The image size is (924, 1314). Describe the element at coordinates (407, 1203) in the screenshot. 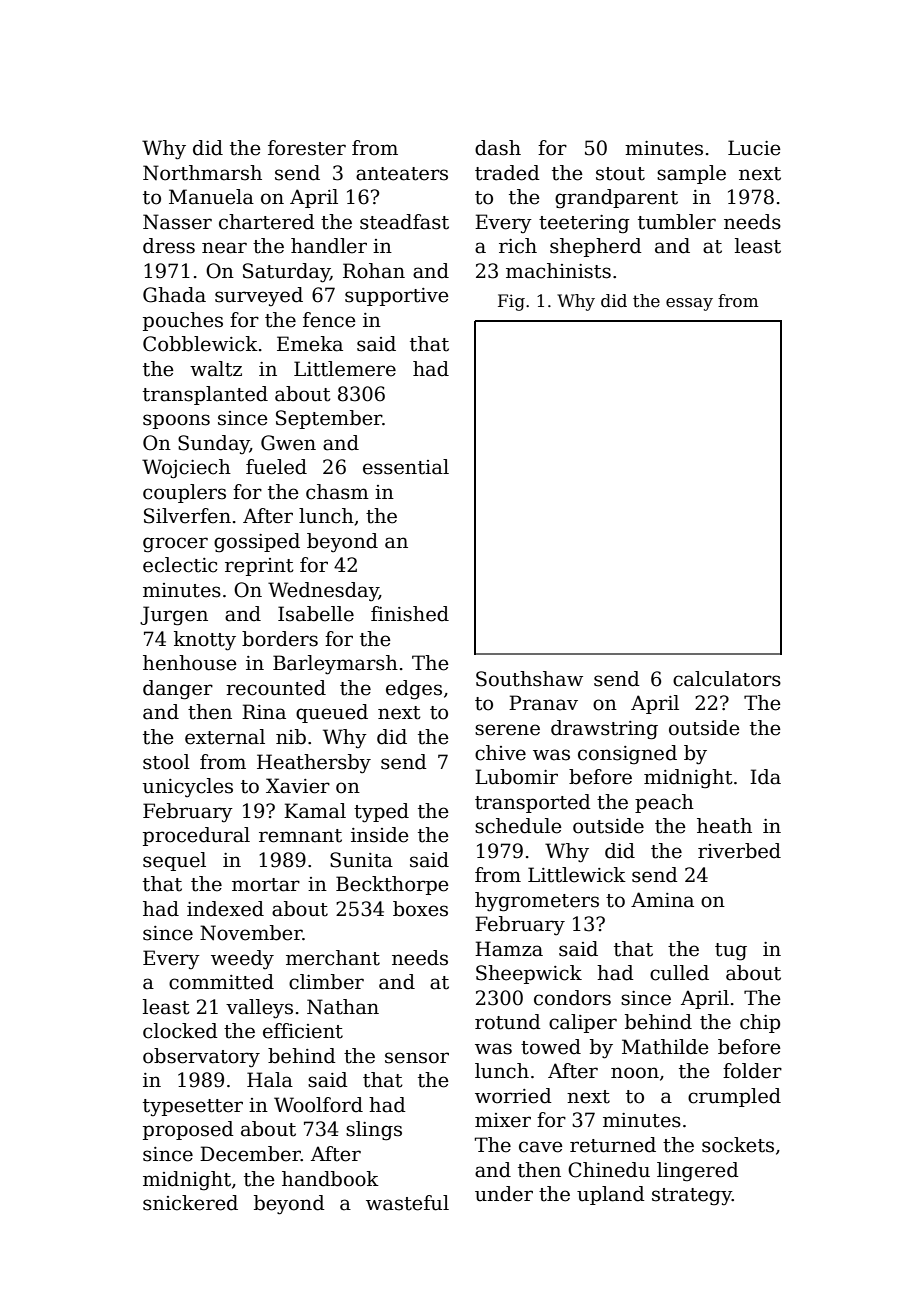

I see `wasteful` at that location.
